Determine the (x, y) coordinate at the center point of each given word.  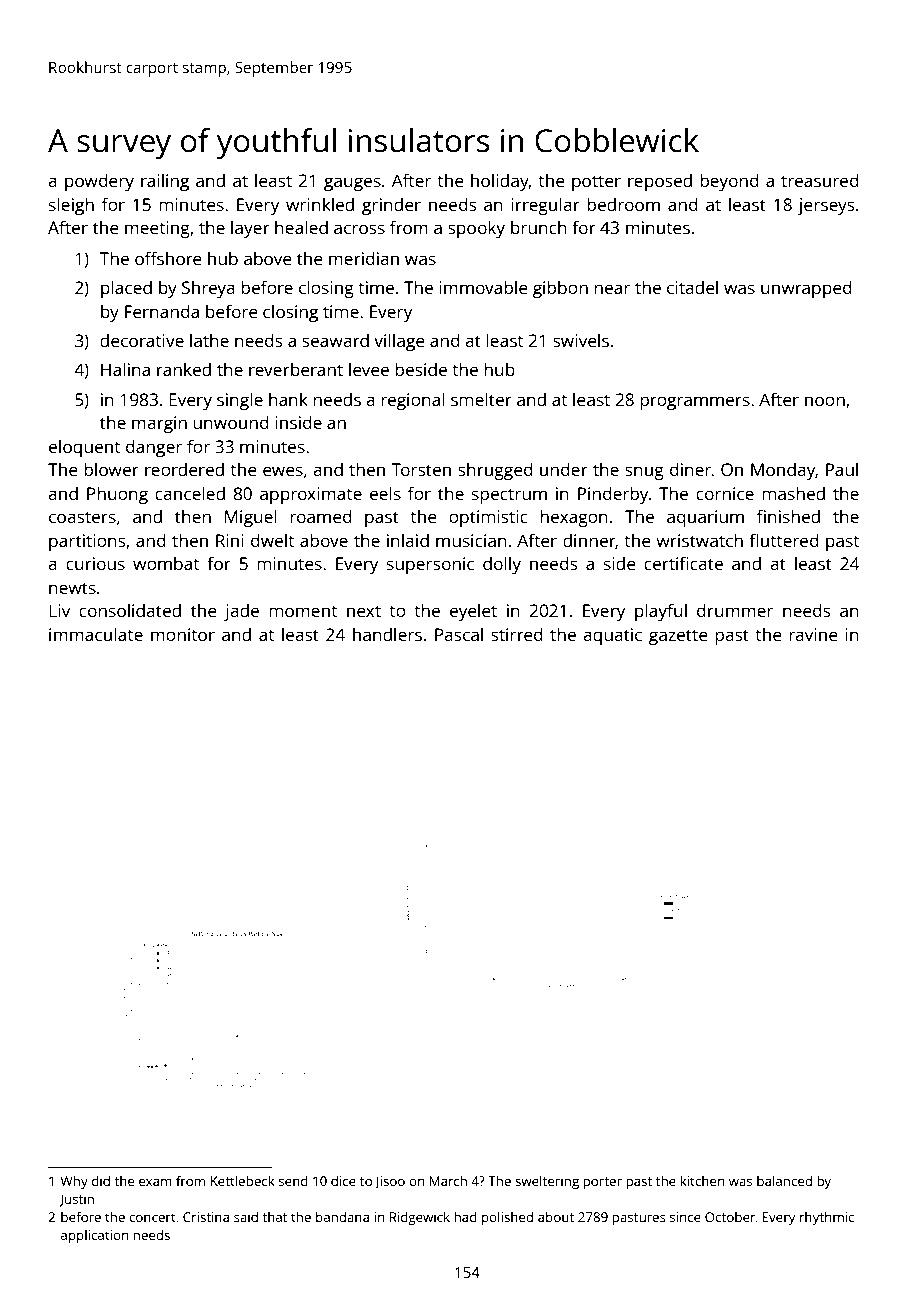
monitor (183, 634)
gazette (678, 637)
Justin (76, 1200)
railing (165, 182)
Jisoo (390, 1182)
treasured (819, 180)
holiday (500, 182)
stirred (516, 634)
